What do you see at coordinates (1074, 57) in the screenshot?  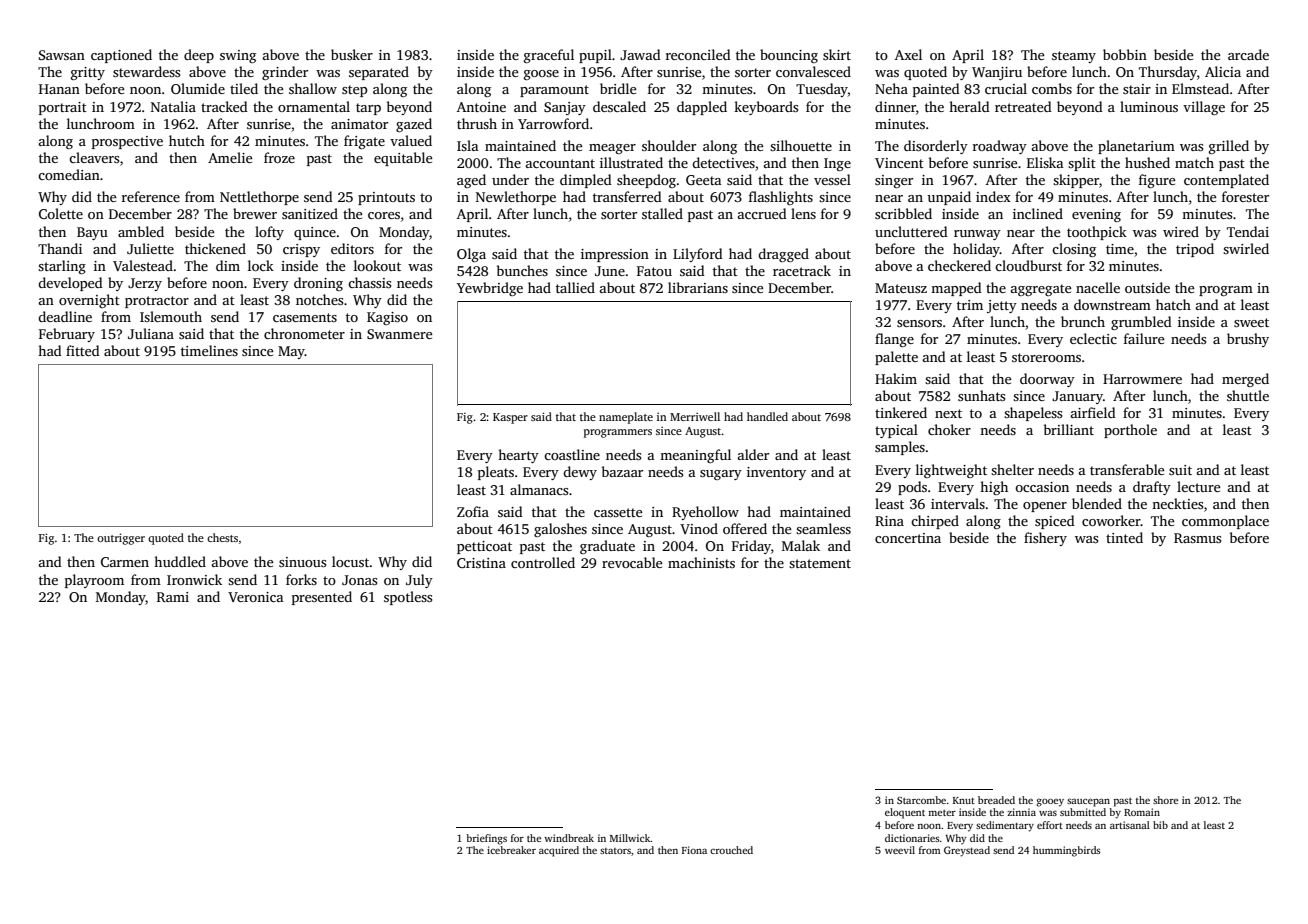 I see `steamy` at bounding box center [1074, 57].
